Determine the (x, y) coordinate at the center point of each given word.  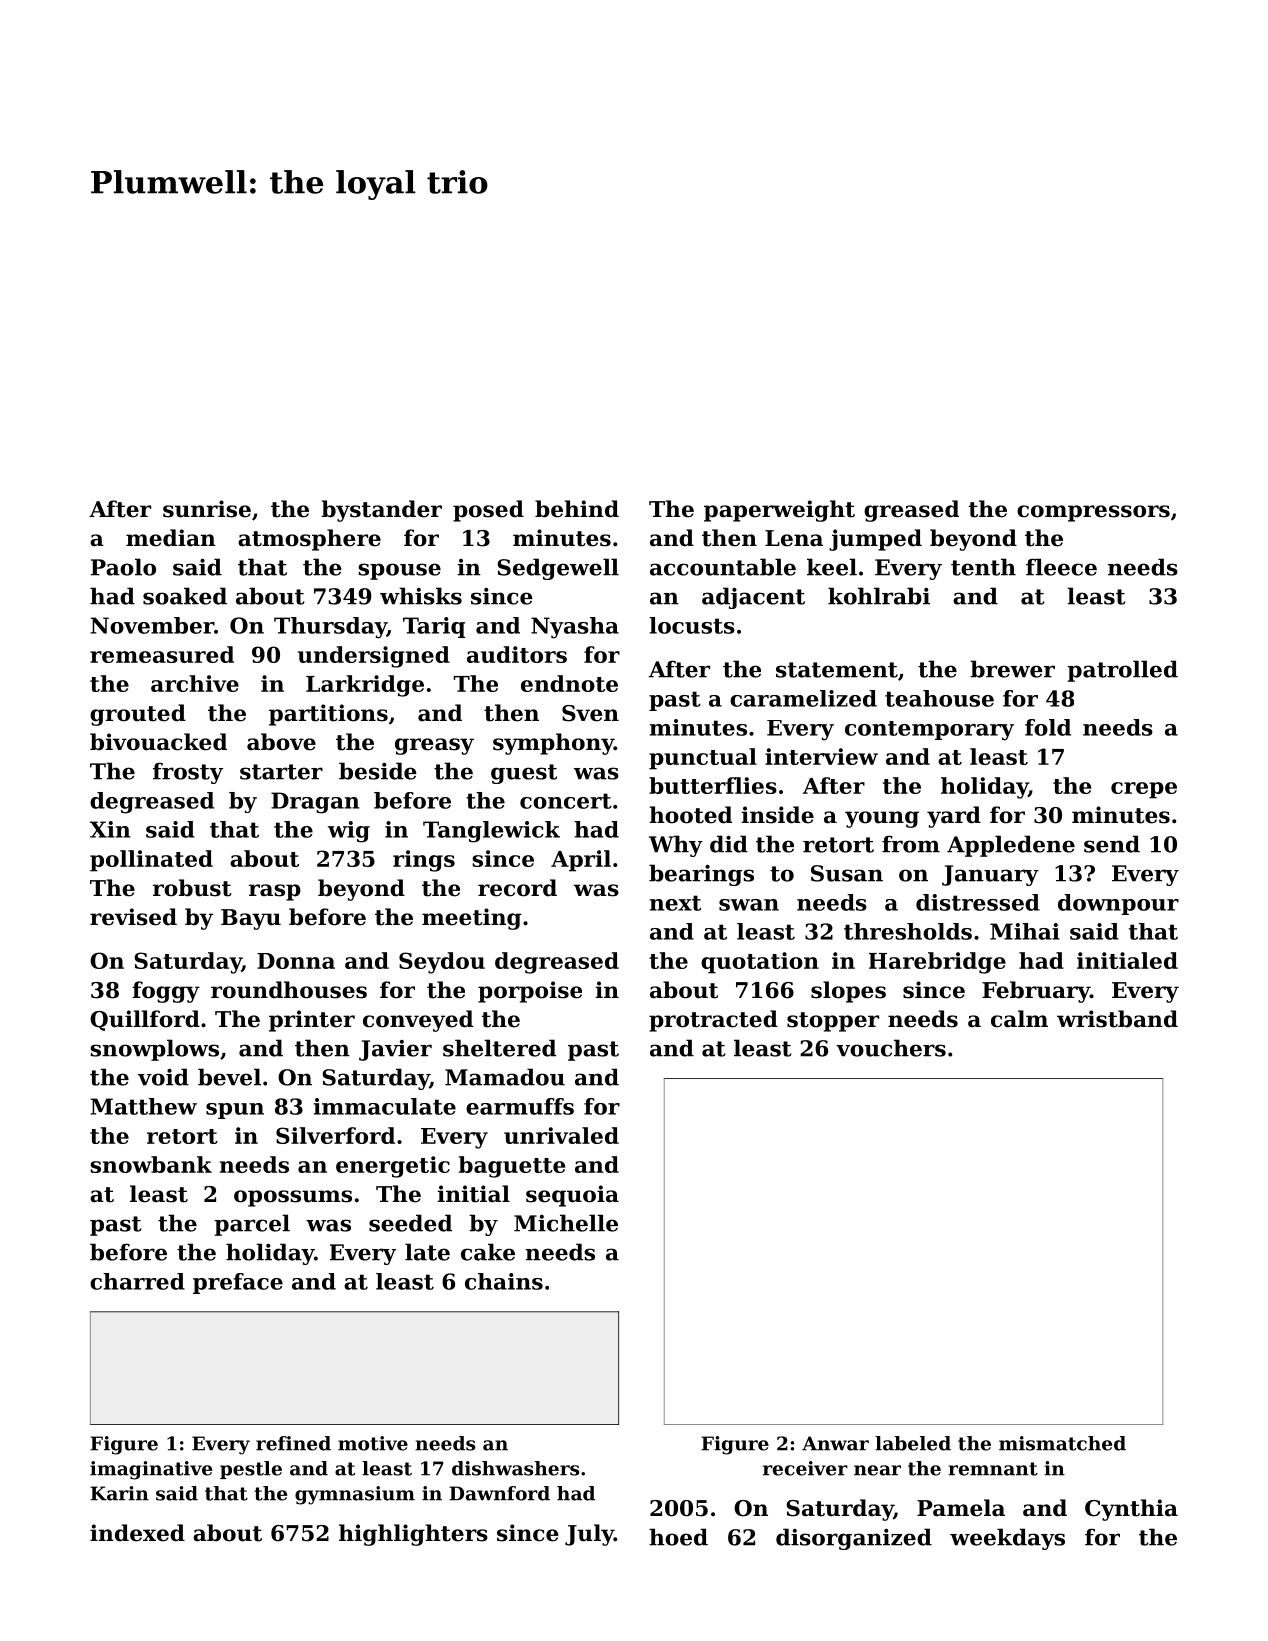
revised (133, 917)
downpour (1118, 904)
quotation (760, 963)
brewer (1012, 669)
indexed (137, 1533)
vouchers (891, 1048)
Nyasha (575, 628)
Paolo (123, 567)
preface (238, 1283)
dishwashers (515, 1468)
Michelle (566, 1223)
